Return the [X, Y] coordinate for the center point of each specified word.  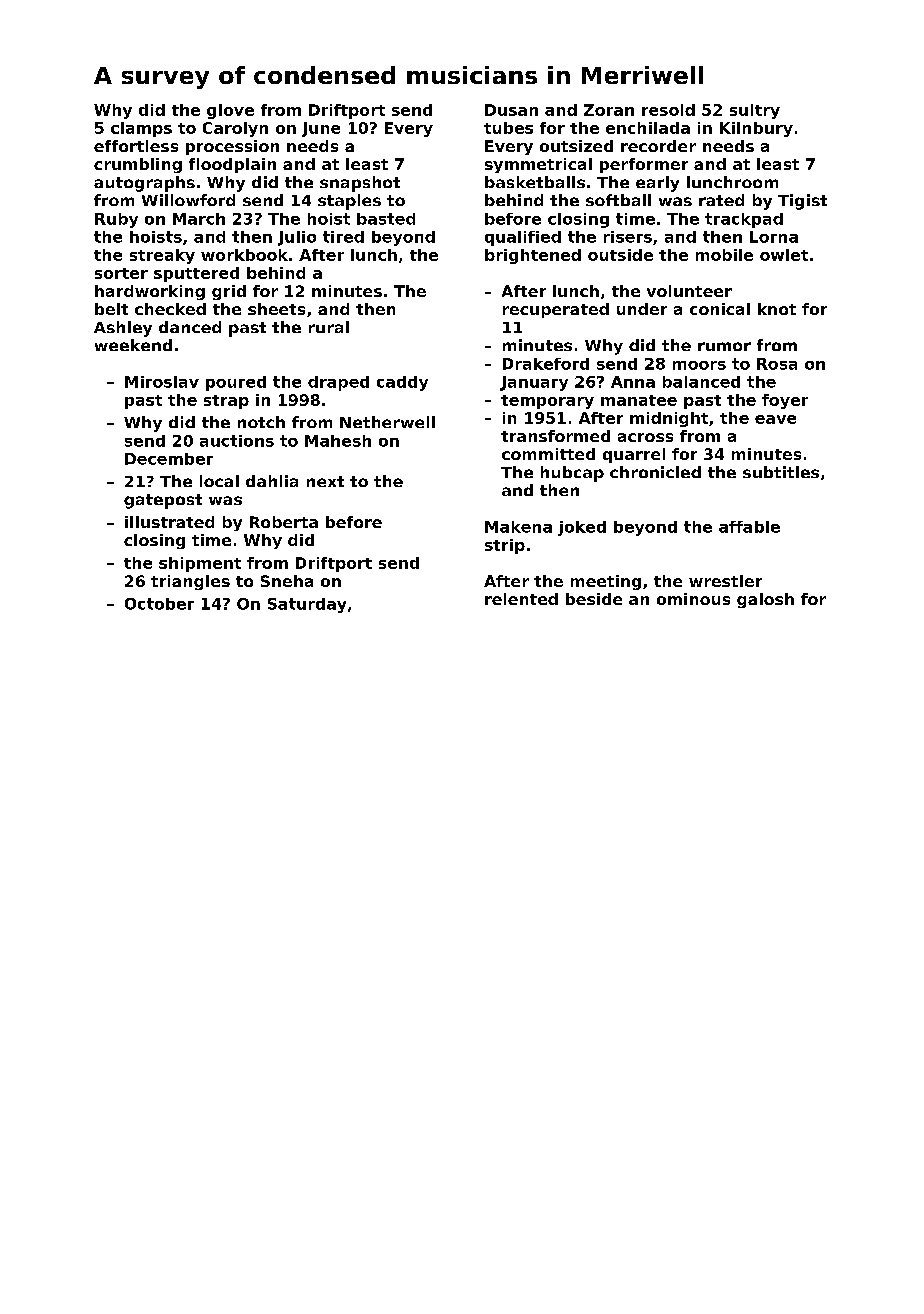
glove [230, 111]
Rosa [777, 364]
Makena [518, 527]
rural [329, 327]
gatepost [163, 501]
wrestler [725, 581]
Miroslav [162, 382]
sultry [755, 111]
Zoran [609, 110]
